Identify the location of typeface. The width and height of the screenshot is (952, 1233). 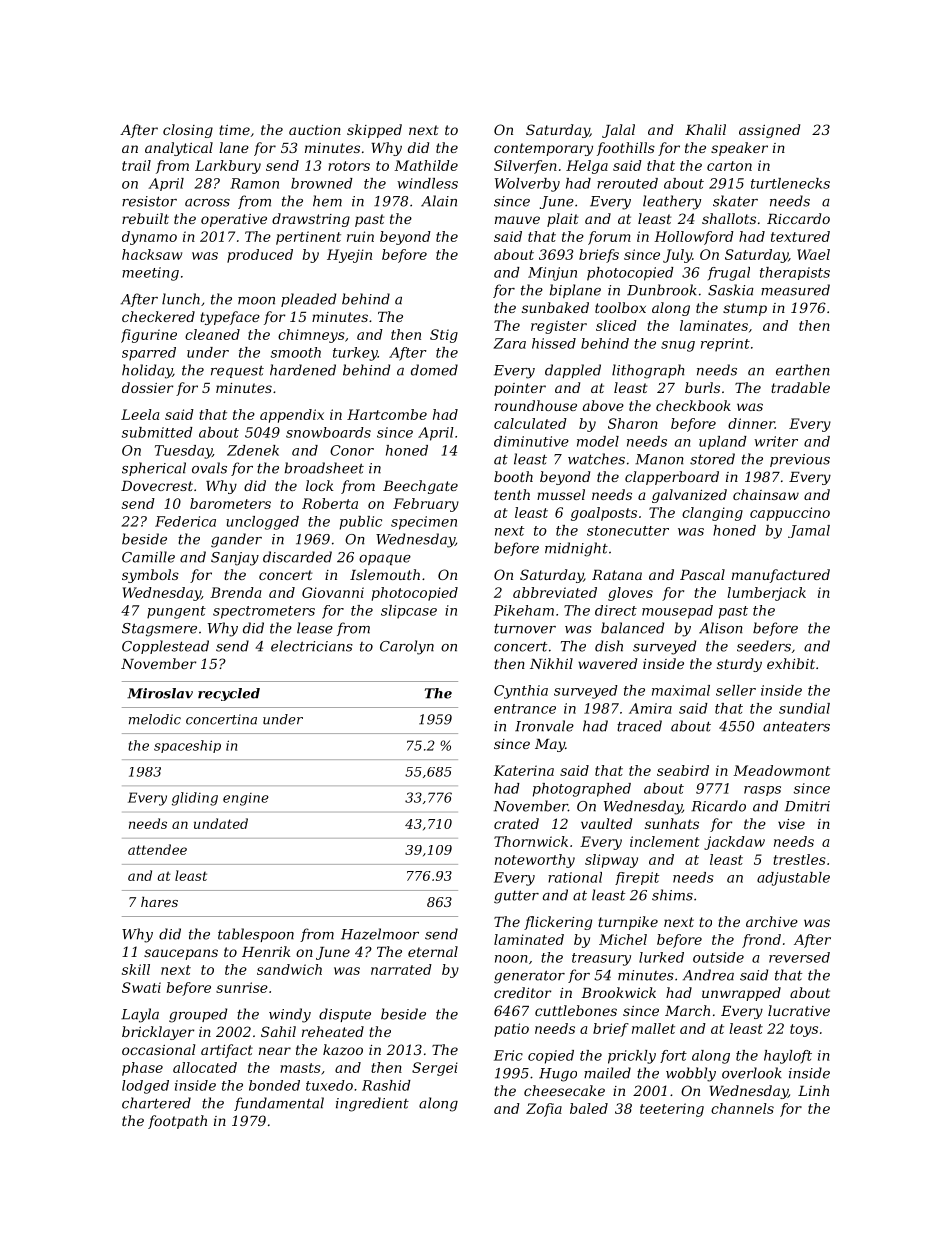
(230, 318).
